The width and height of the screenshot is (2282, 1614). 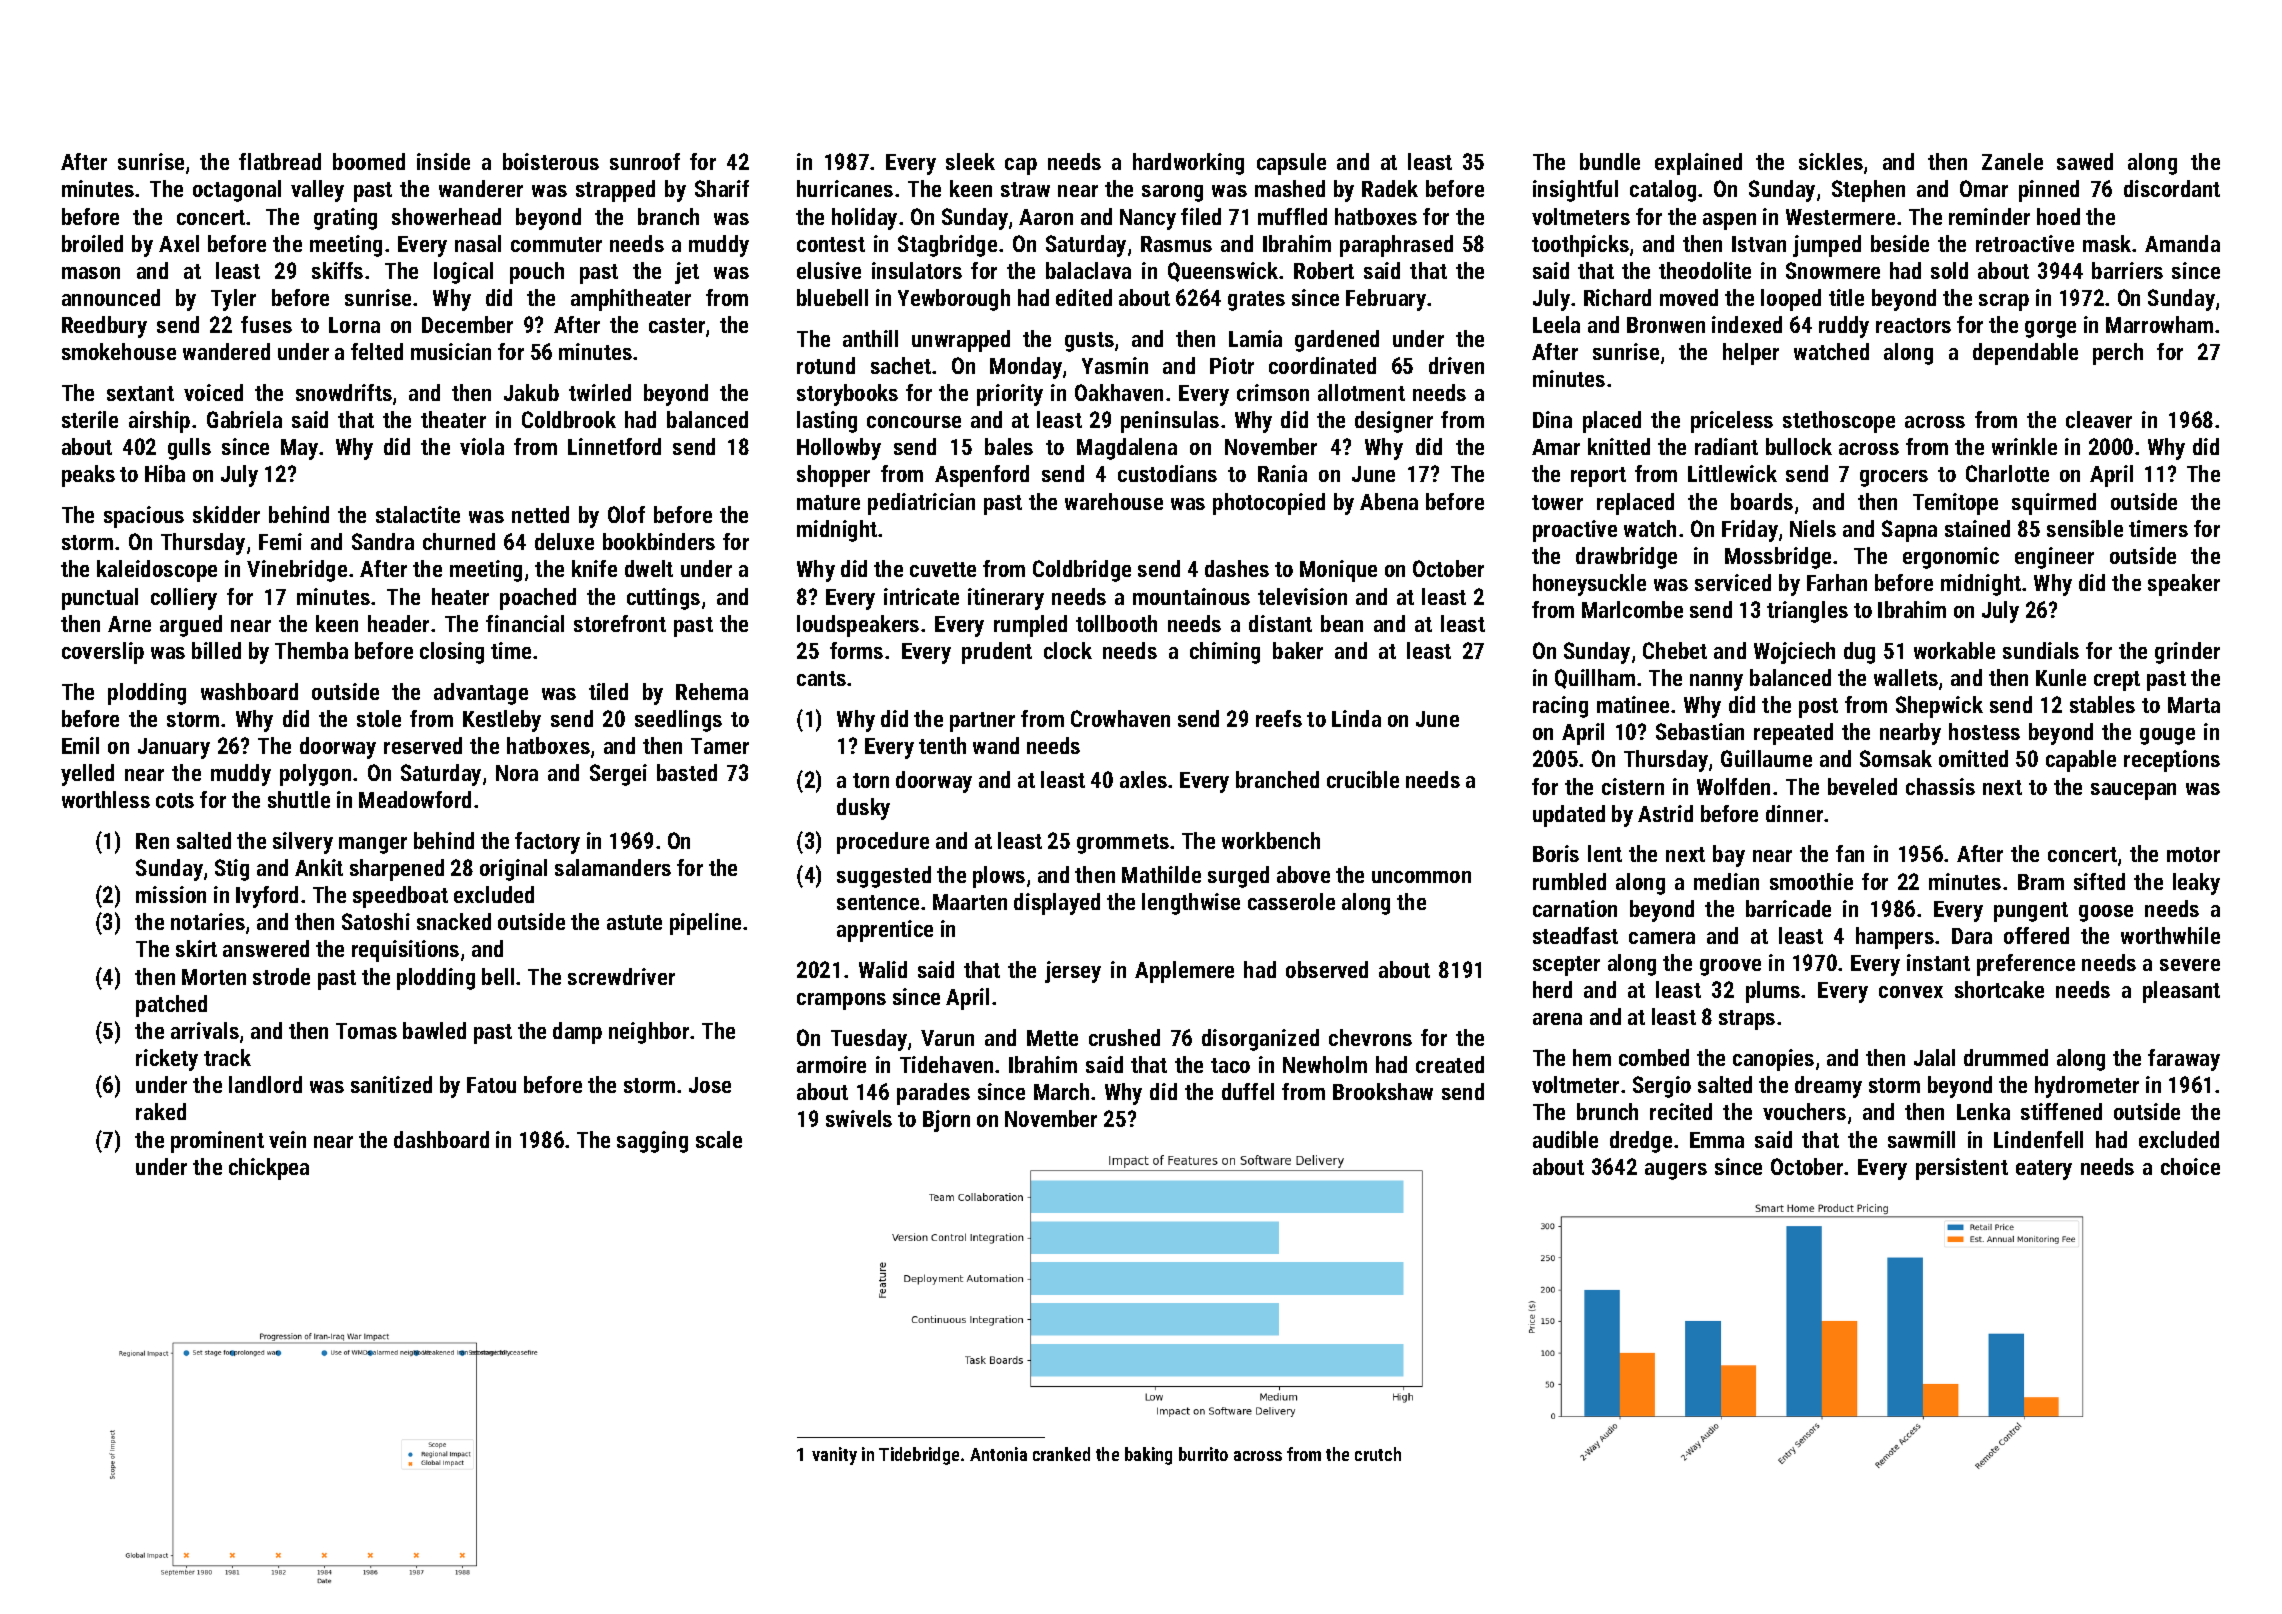 What do you see at coordinates (1073, 972) in the screenshot?
I see `jersey` at bounding box center [1073, 972].
